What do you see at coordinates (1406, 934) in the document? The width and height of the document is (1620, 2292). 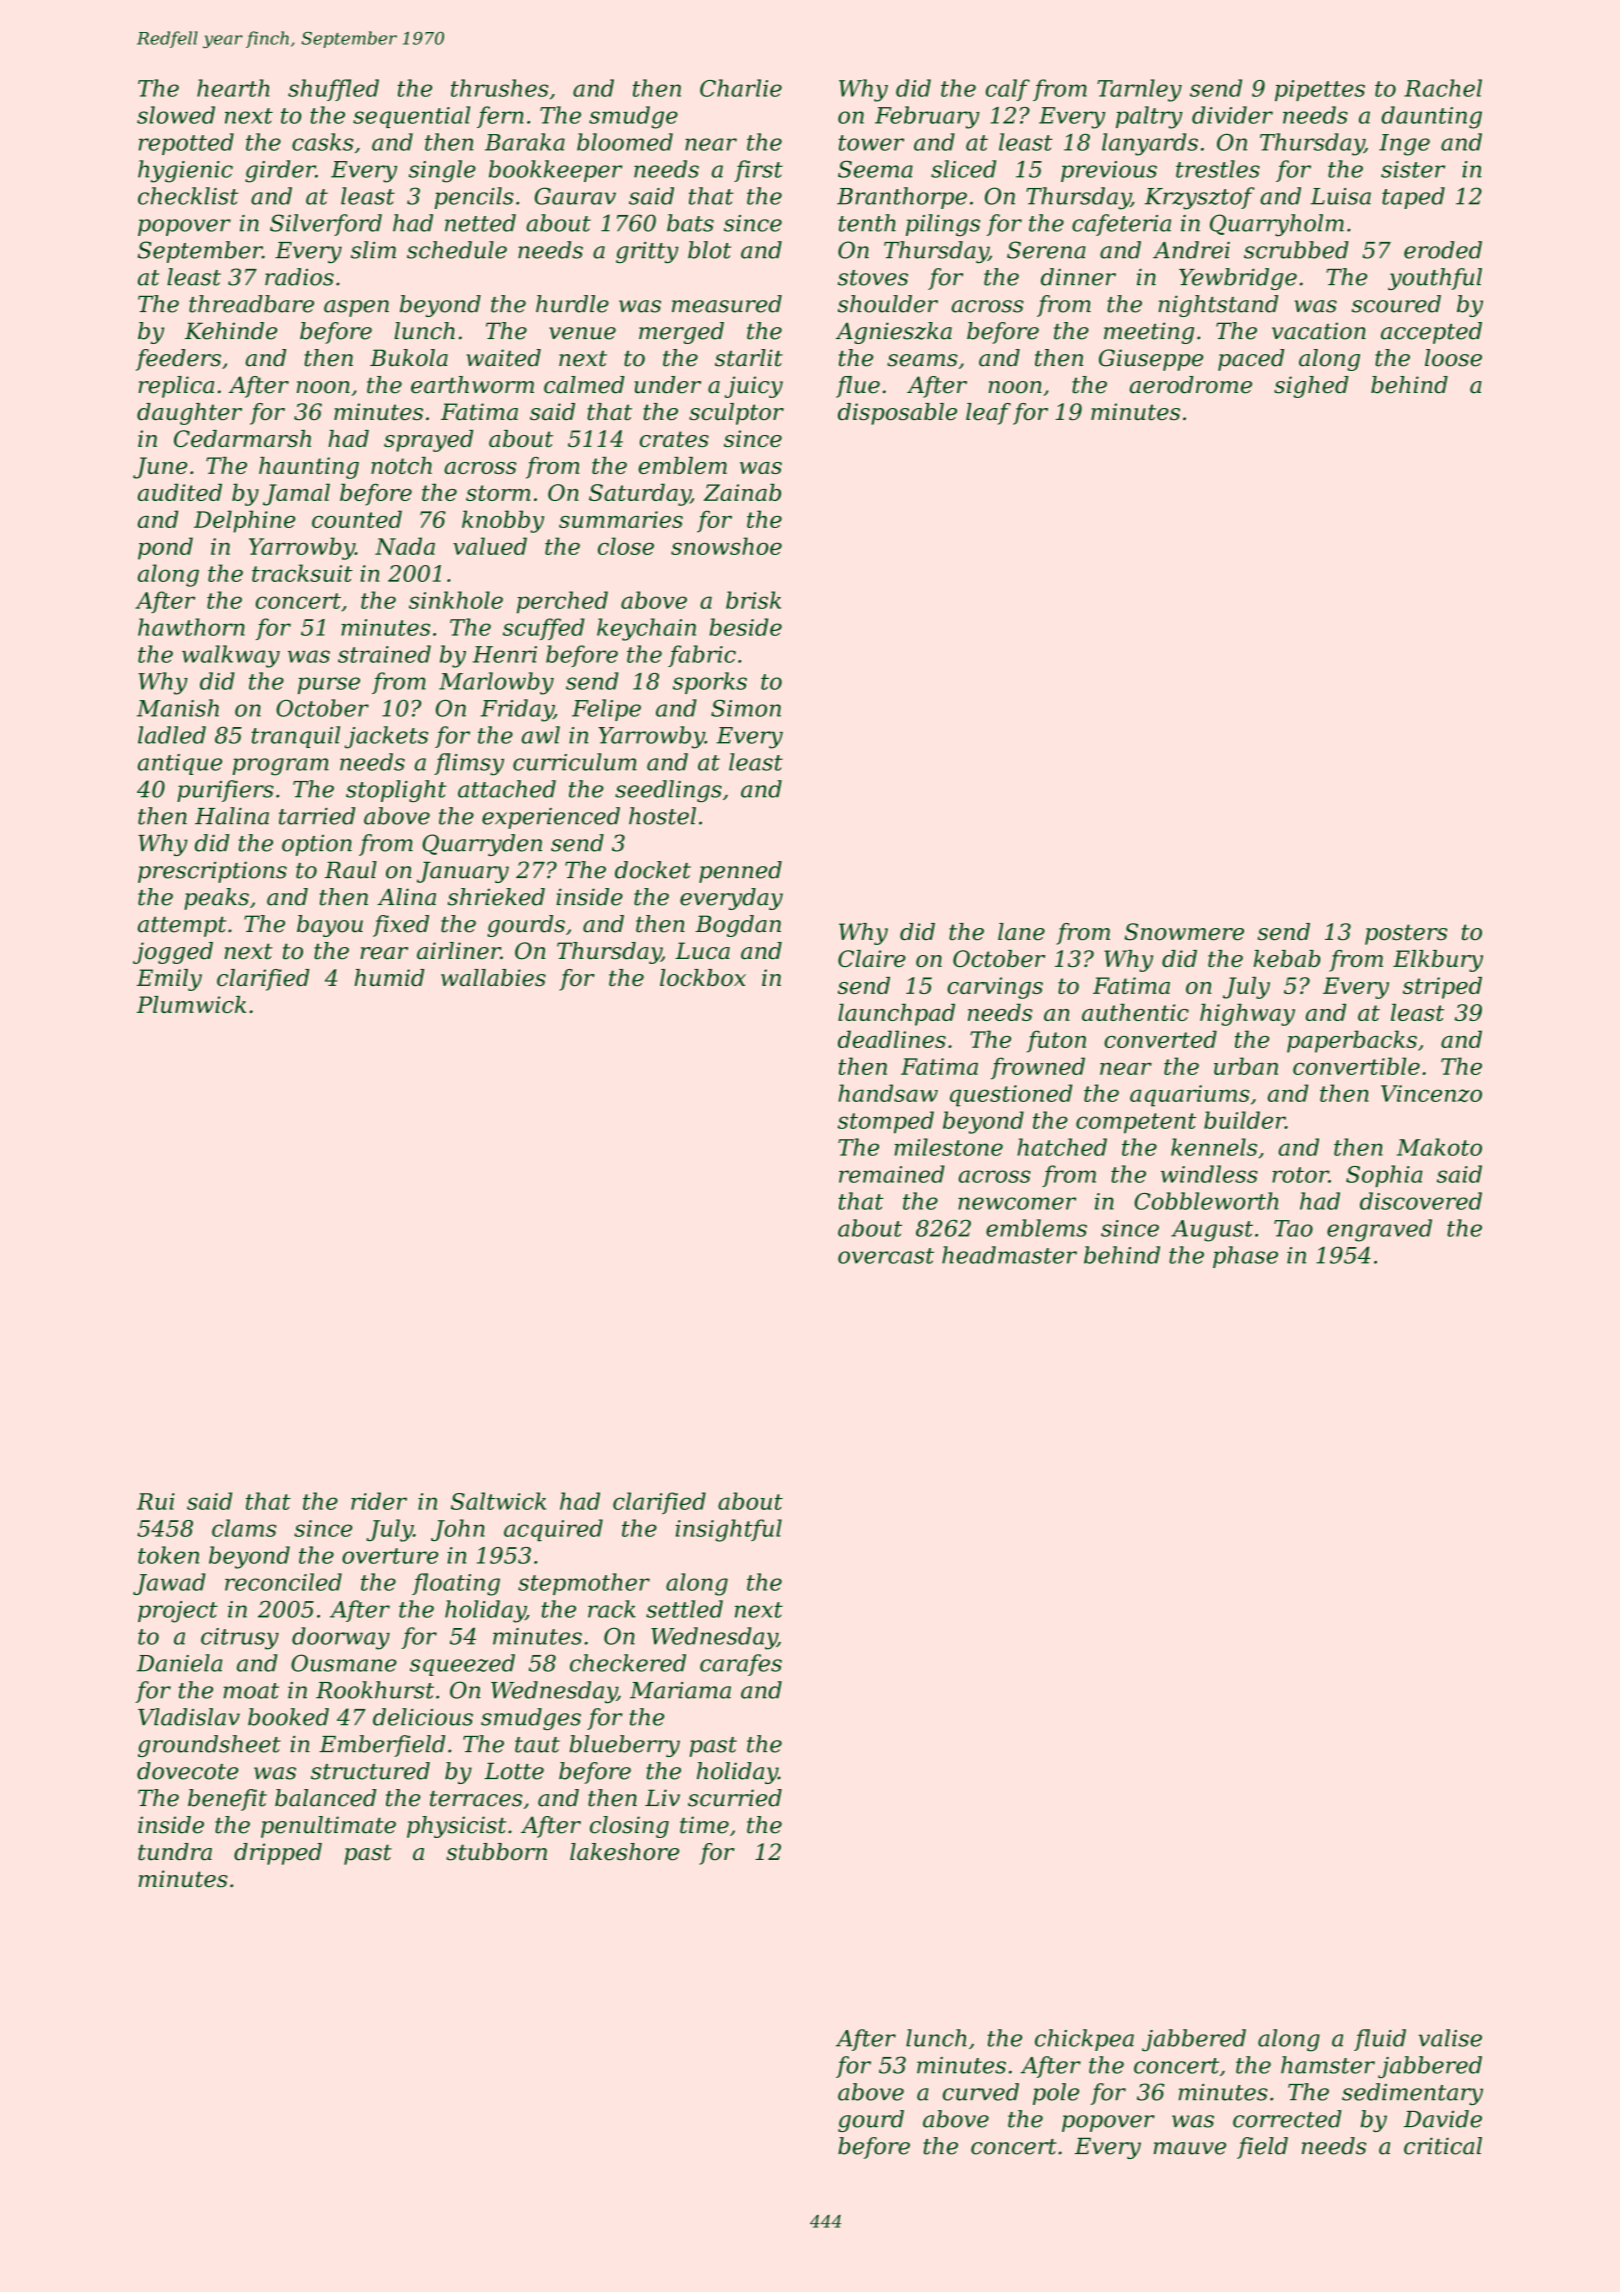 I see `posters` at bounding box center [1406, 934].
